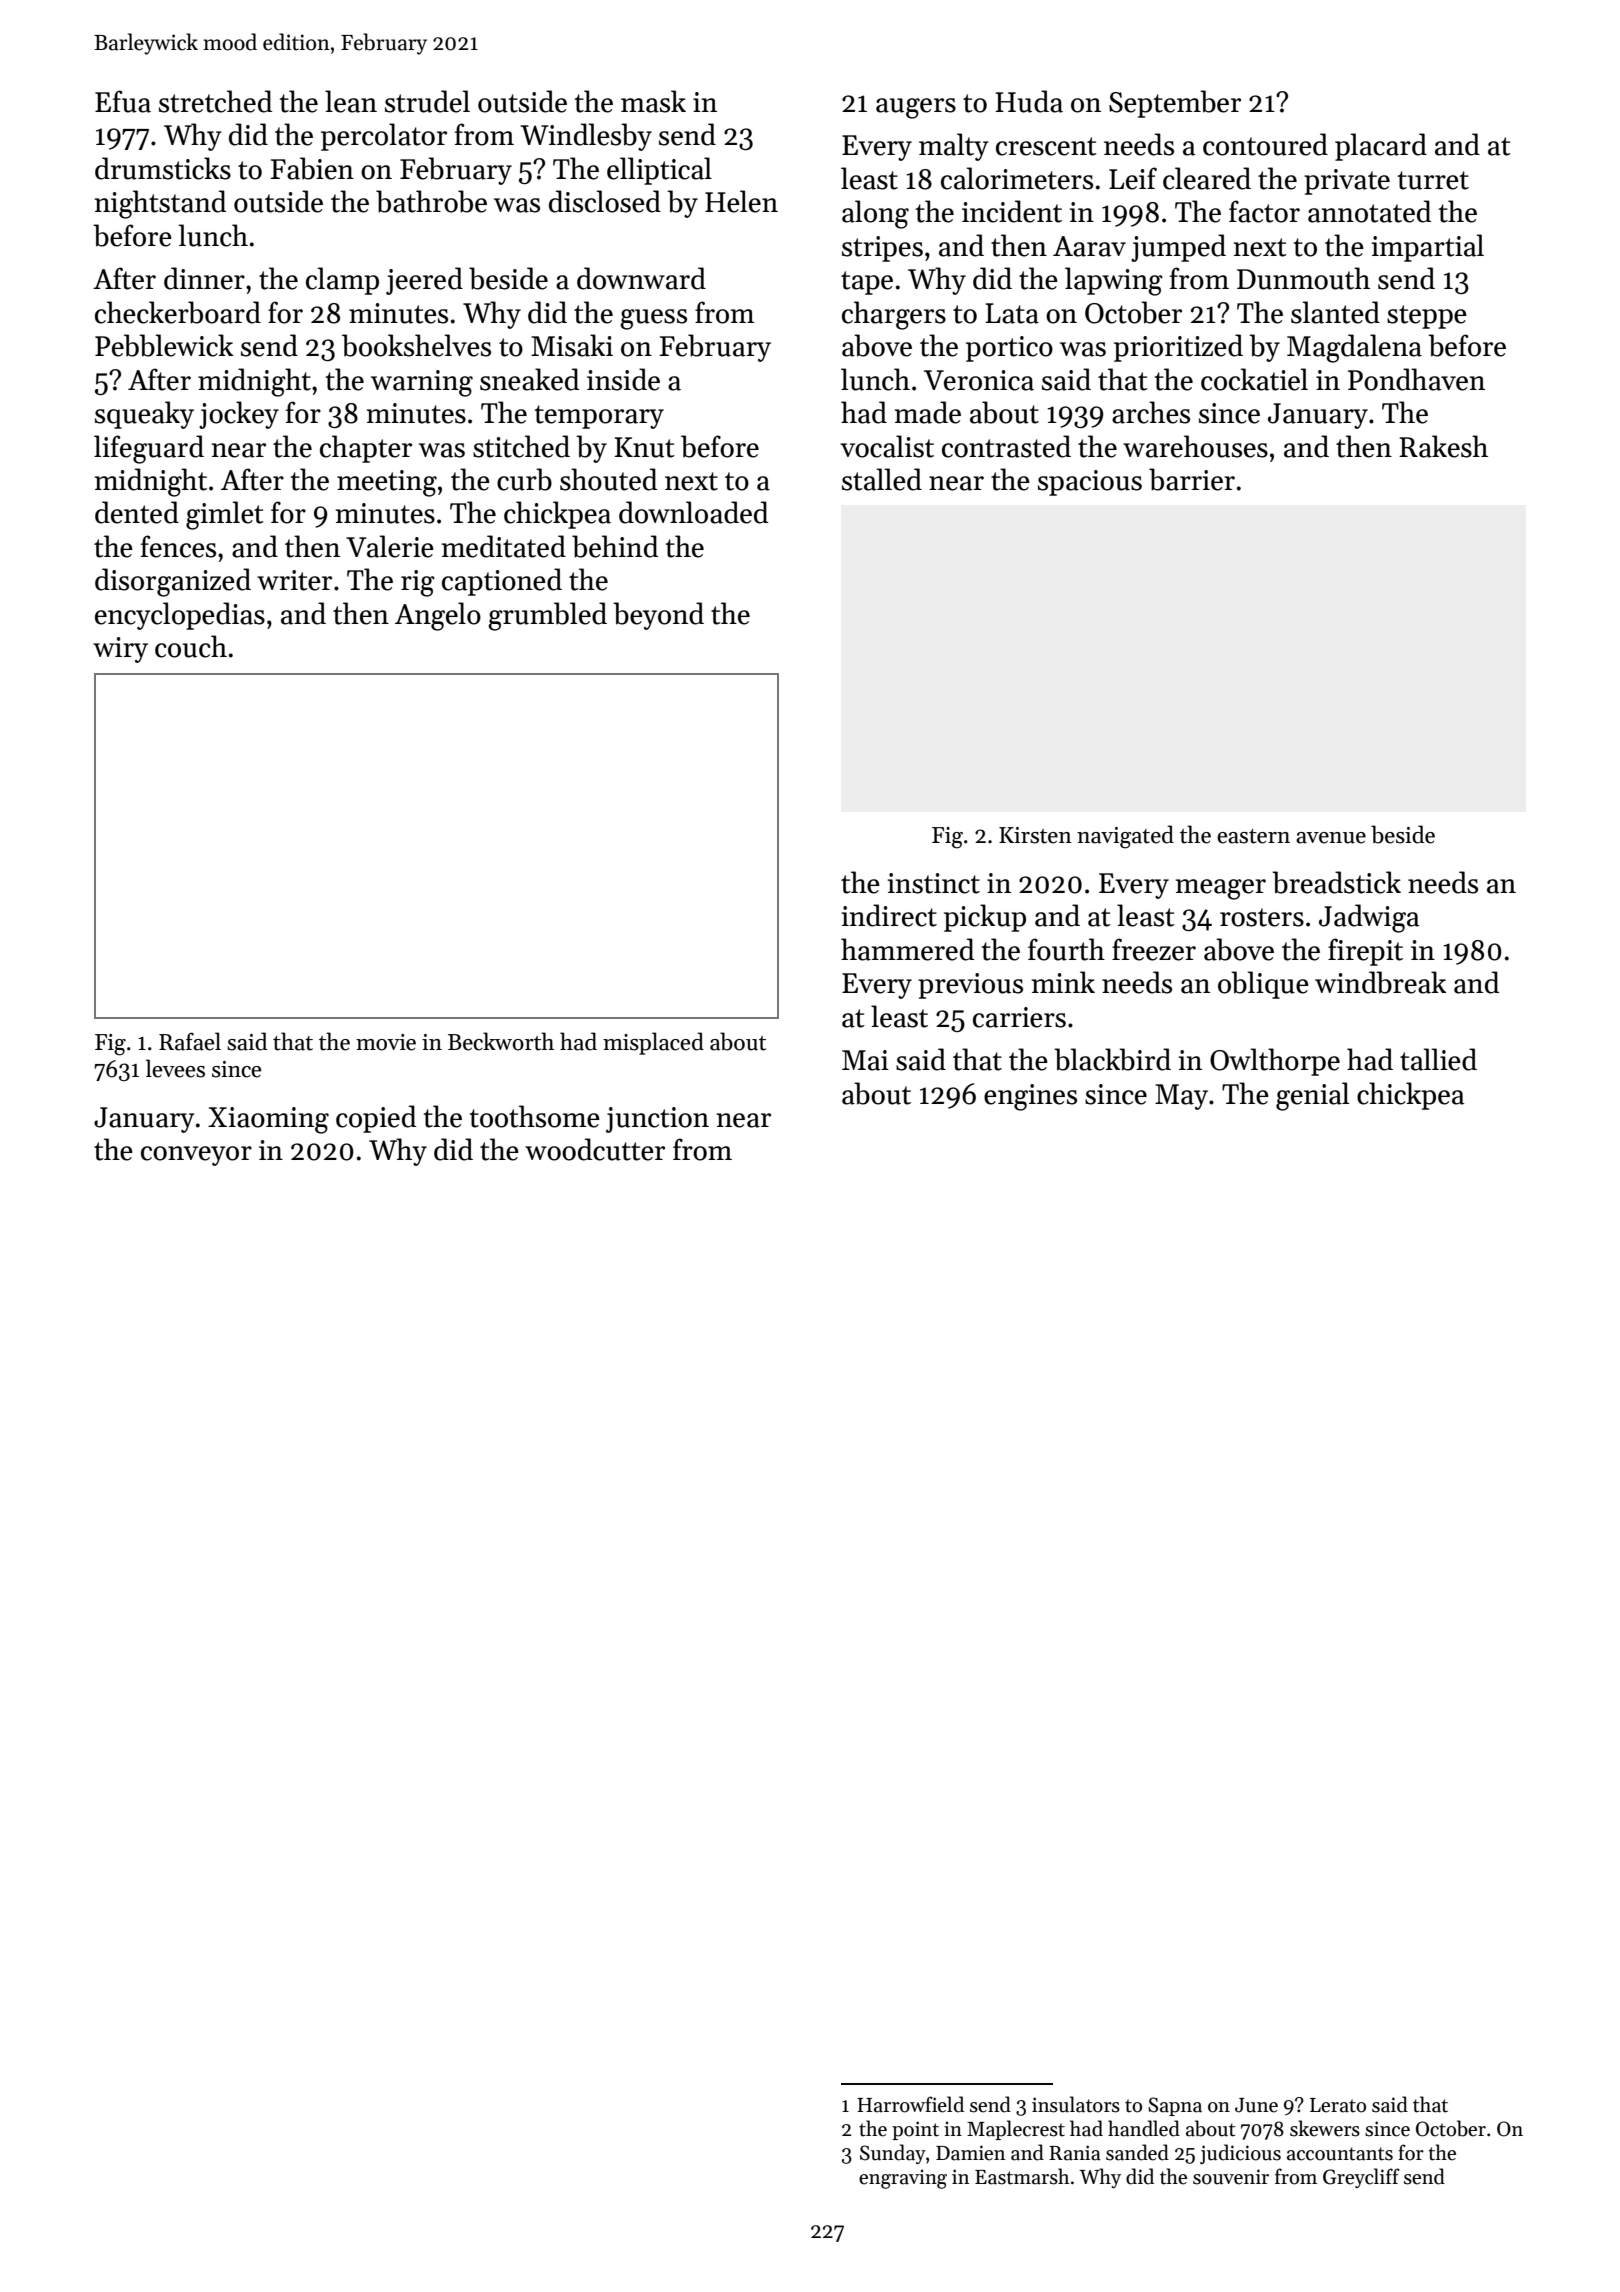 This image has height=2292, width=1620. What do you see at coordinates (893, 2154) in the image?
I see `Sunday` at bounding box center [893, 2154].
